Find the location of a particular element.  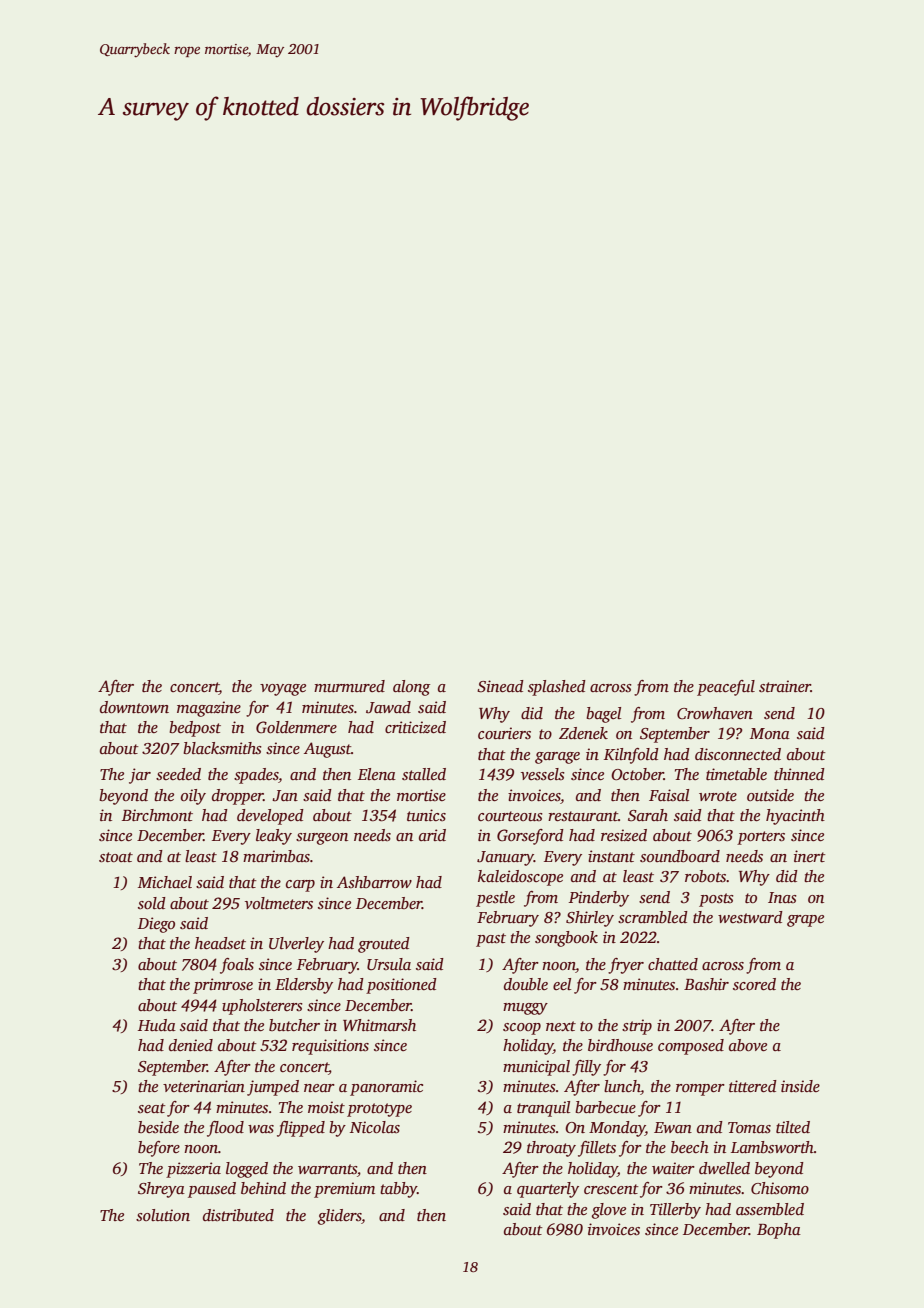

Ewan is located at coordinates (673, 1127).
